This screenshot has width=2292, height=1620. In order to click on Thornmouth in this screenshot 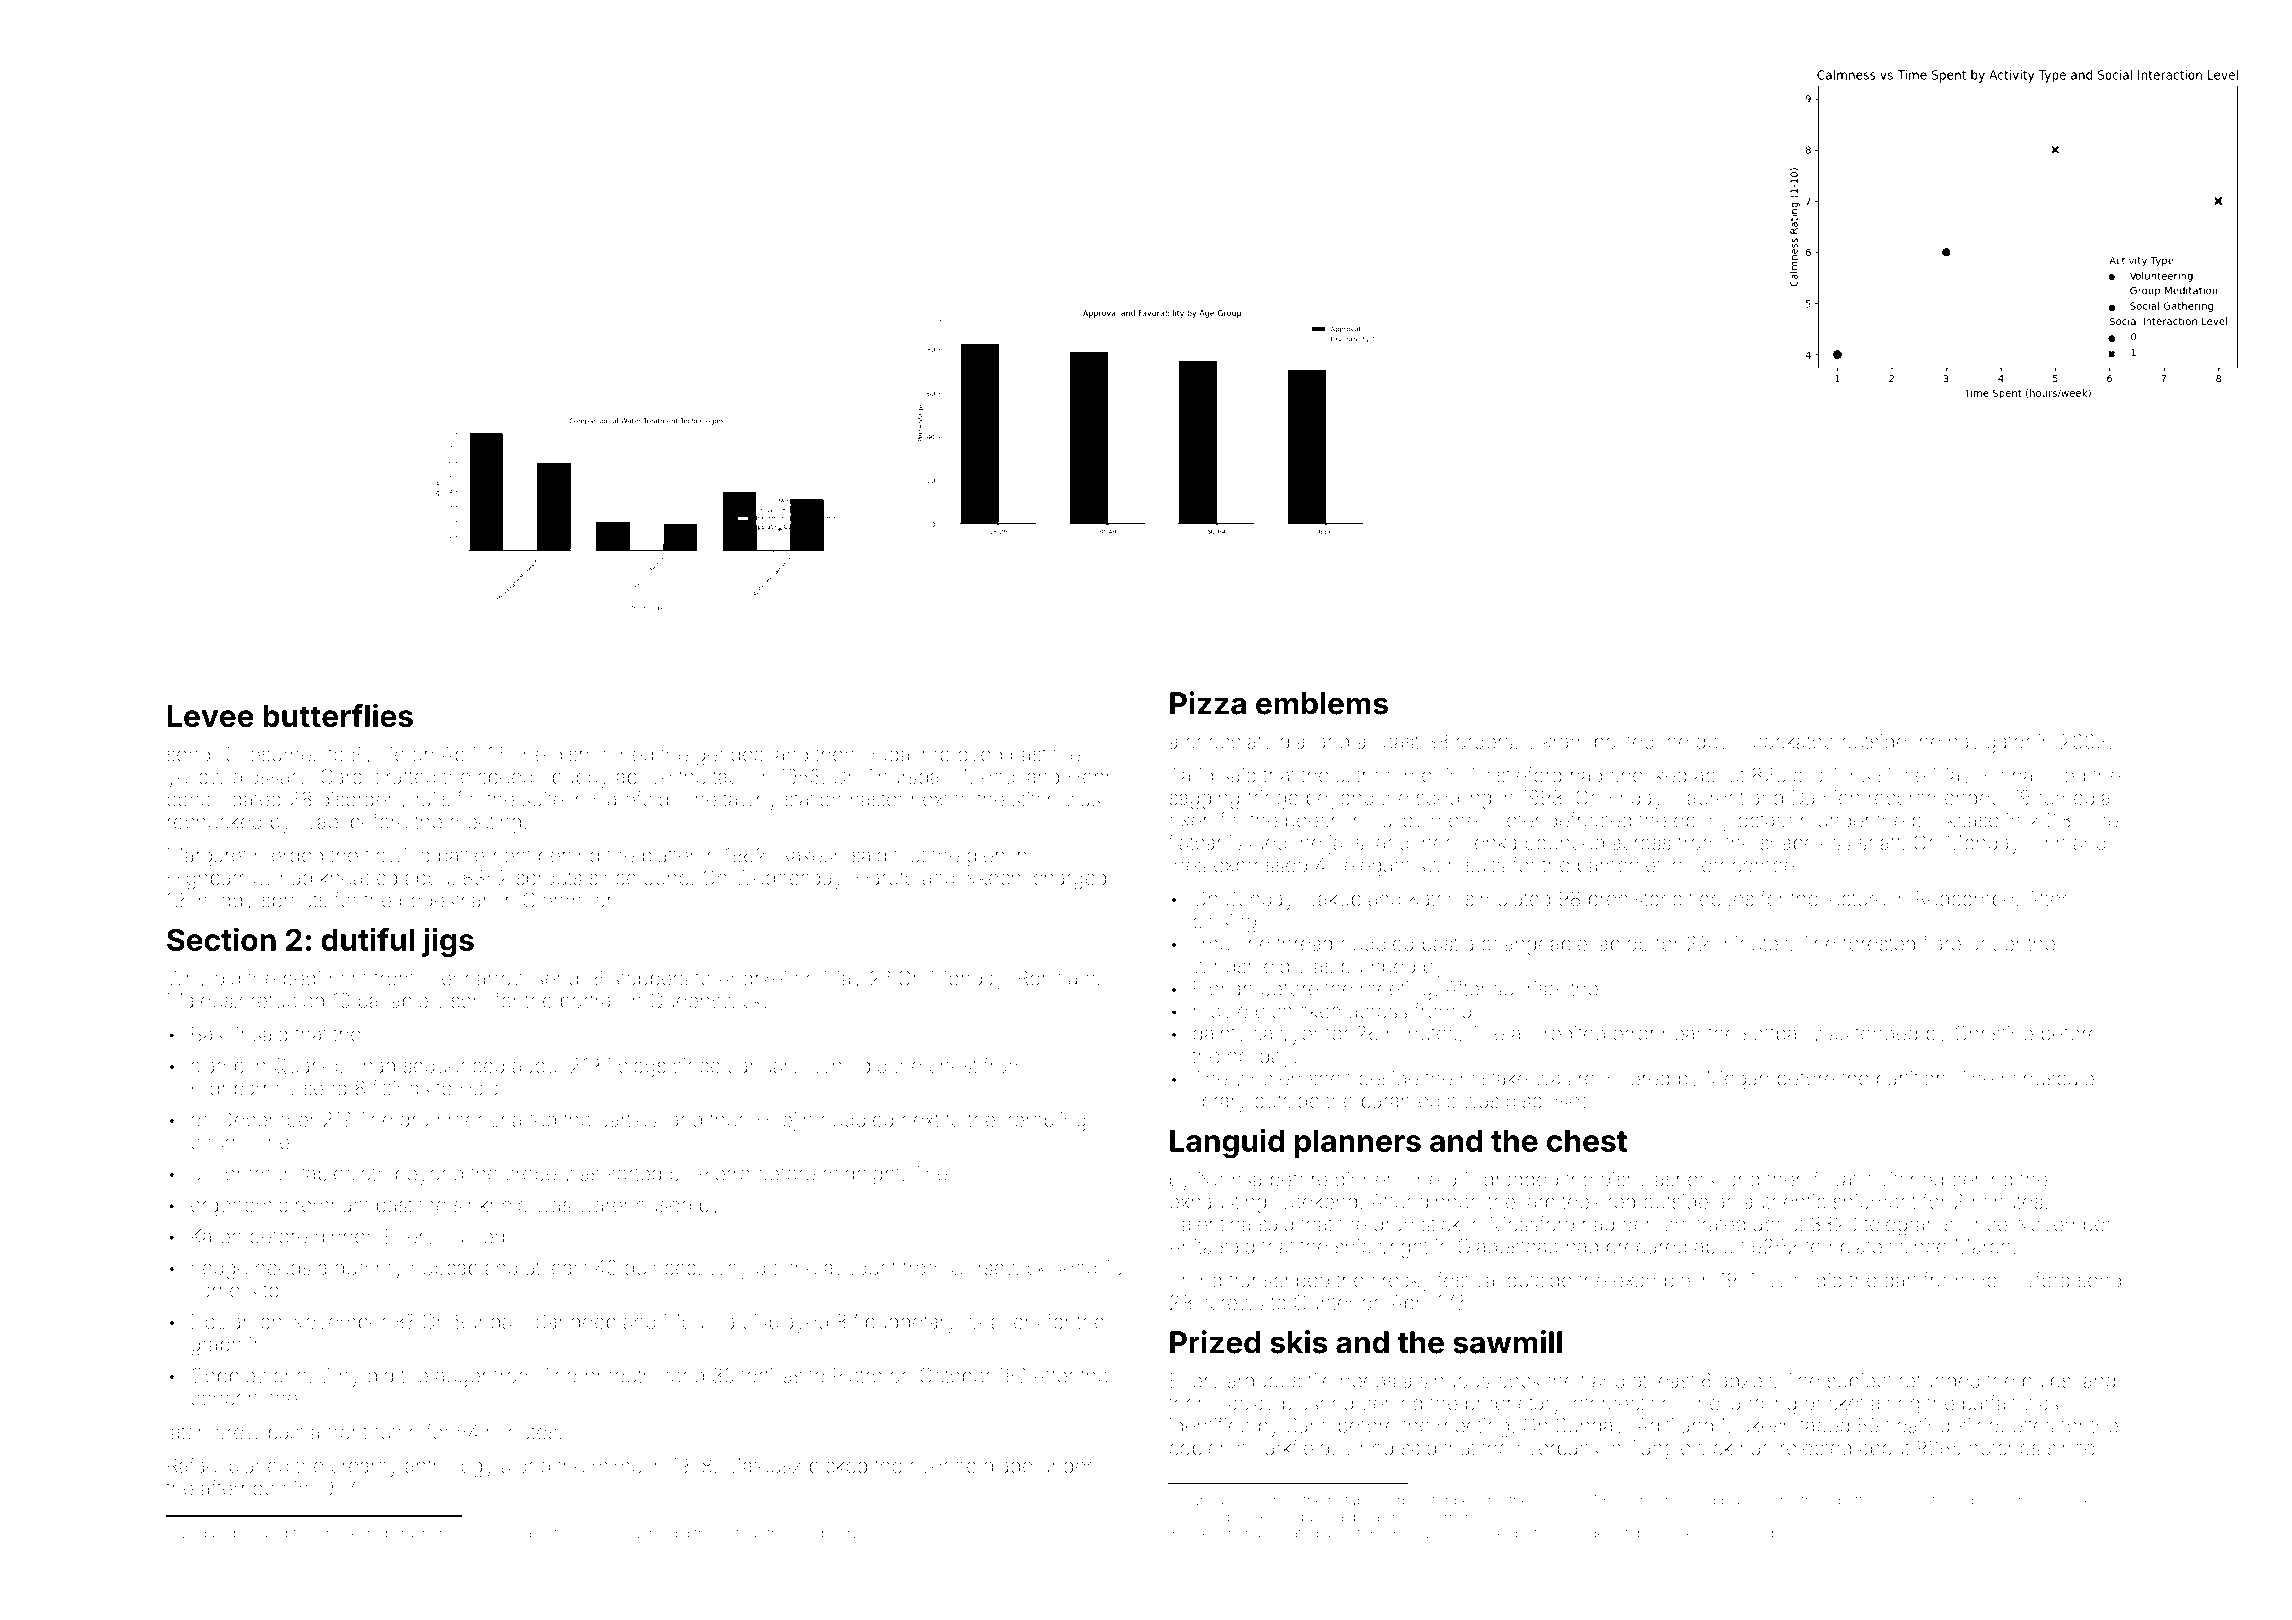, I will do `click(598, 1375)`.
